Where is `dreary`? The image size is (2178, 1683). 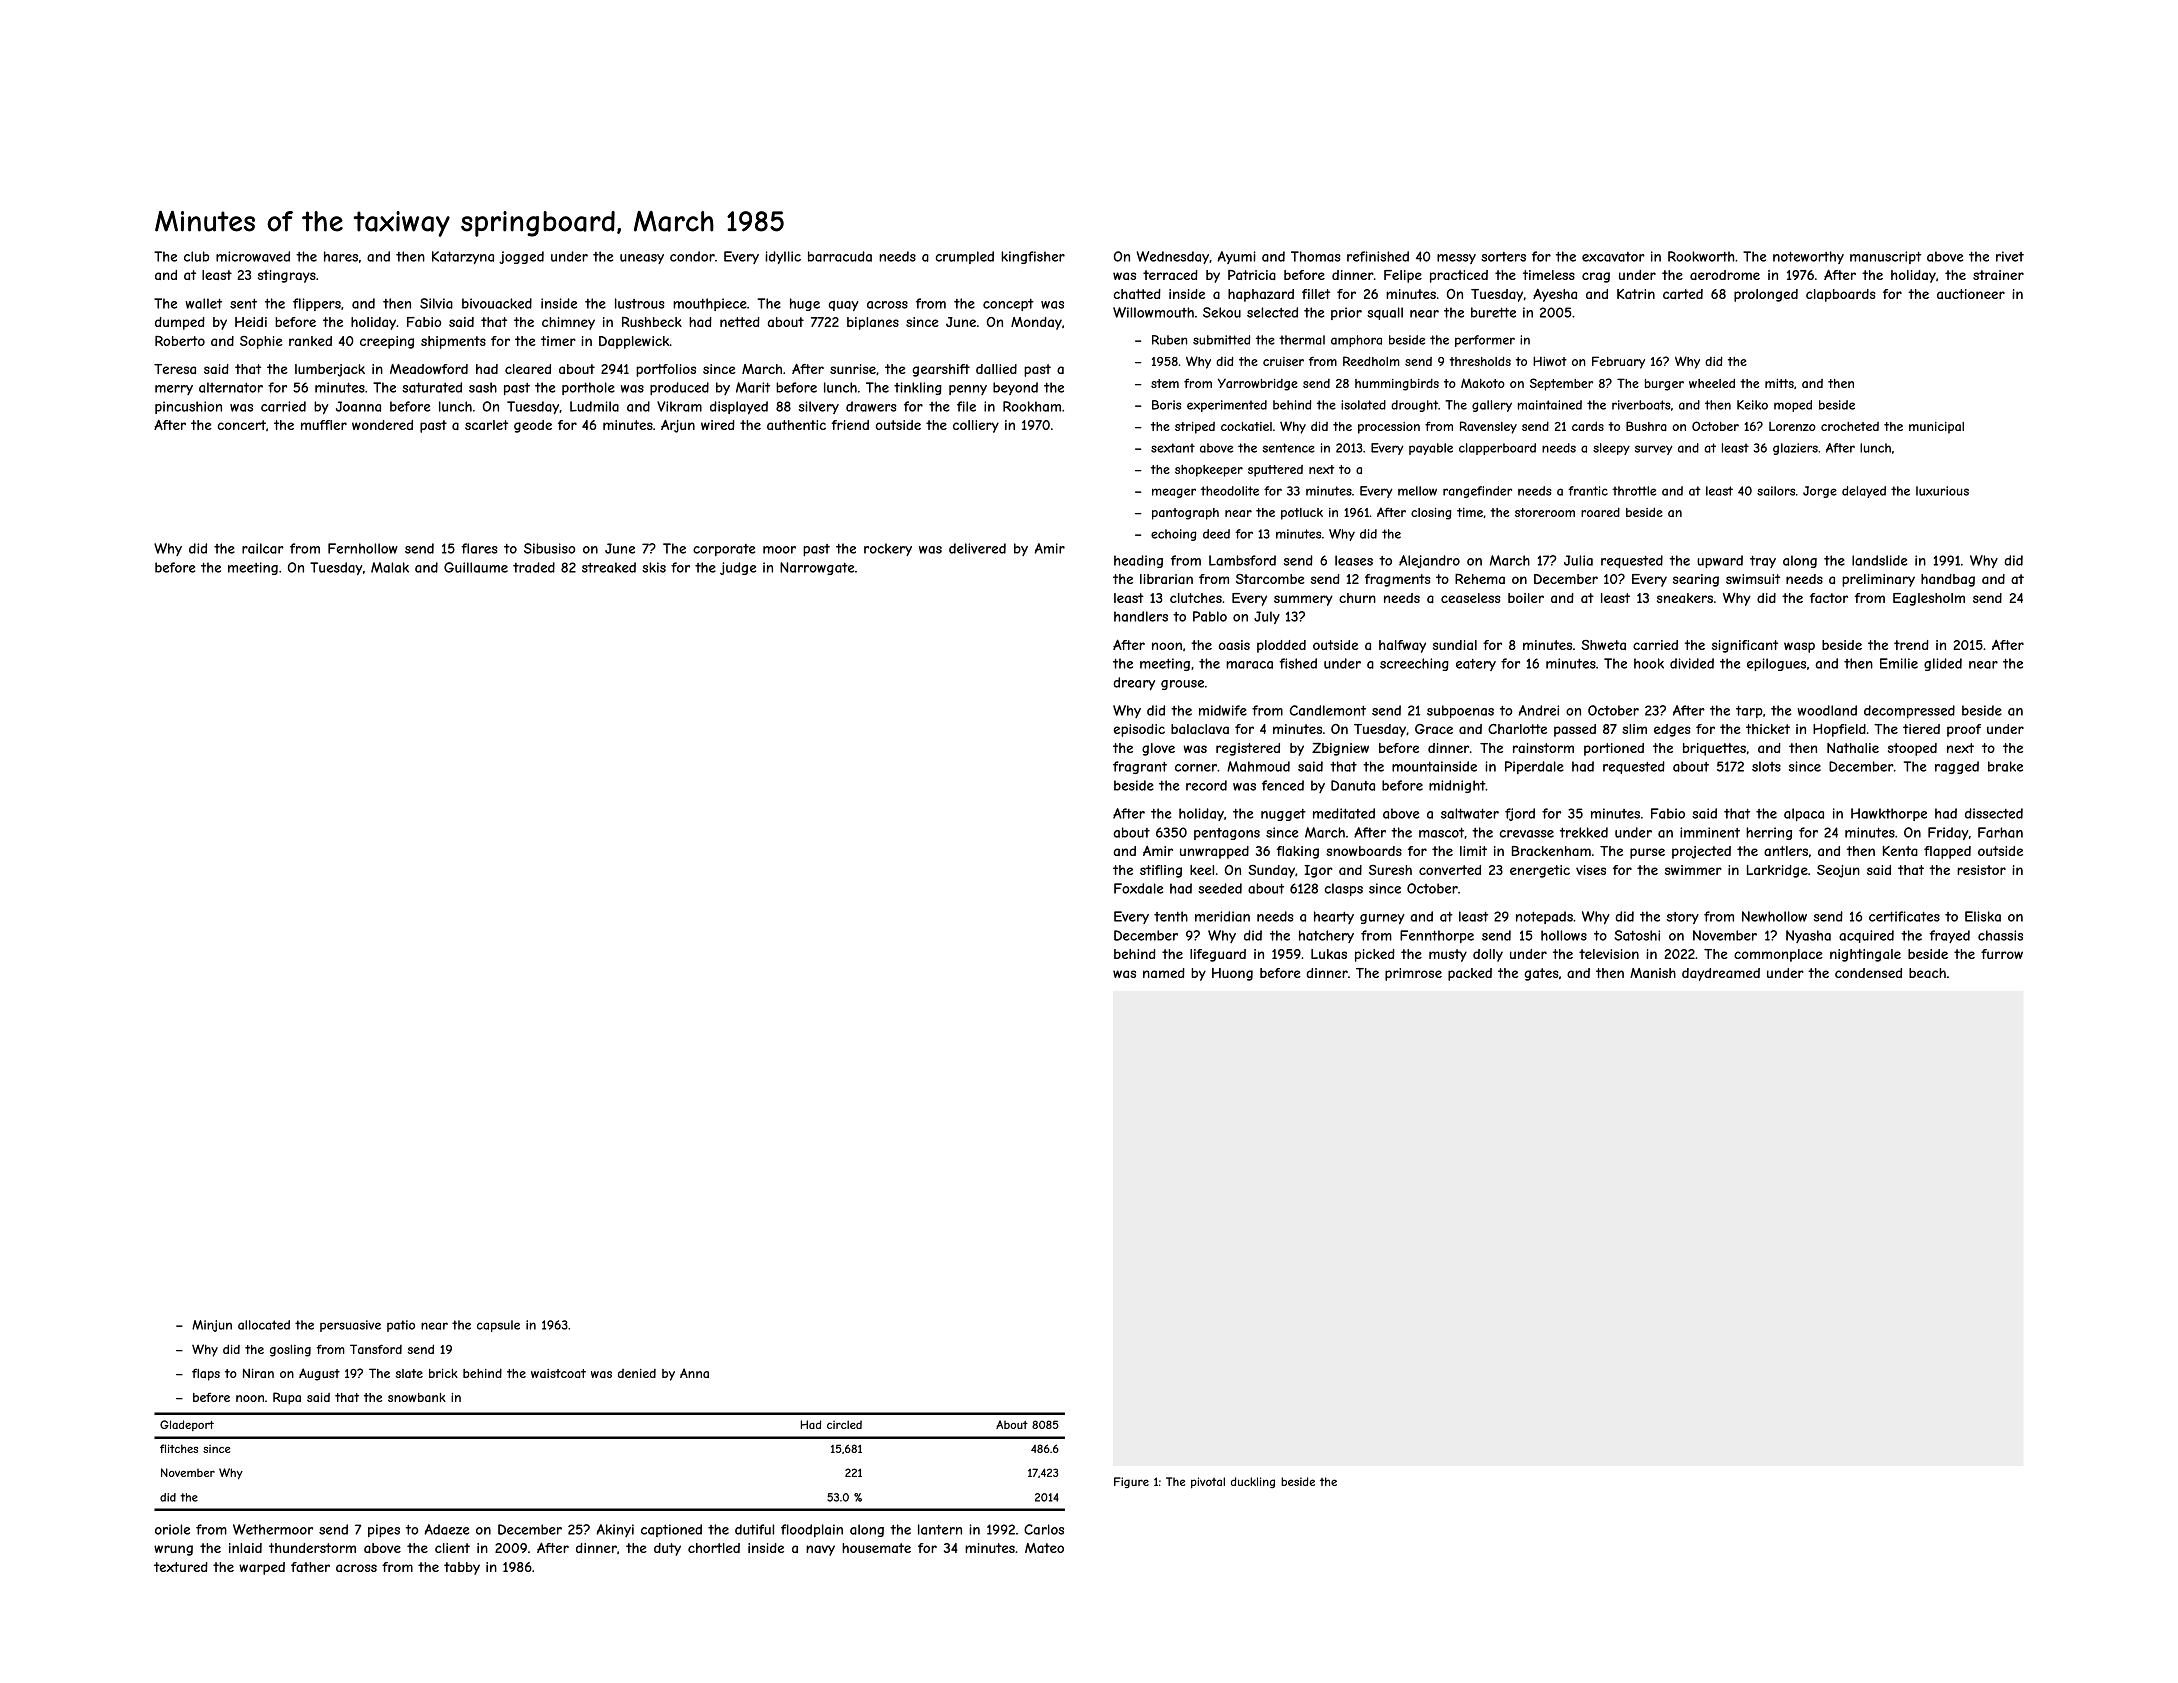 dreary is located at coordinates (1134, 683).
